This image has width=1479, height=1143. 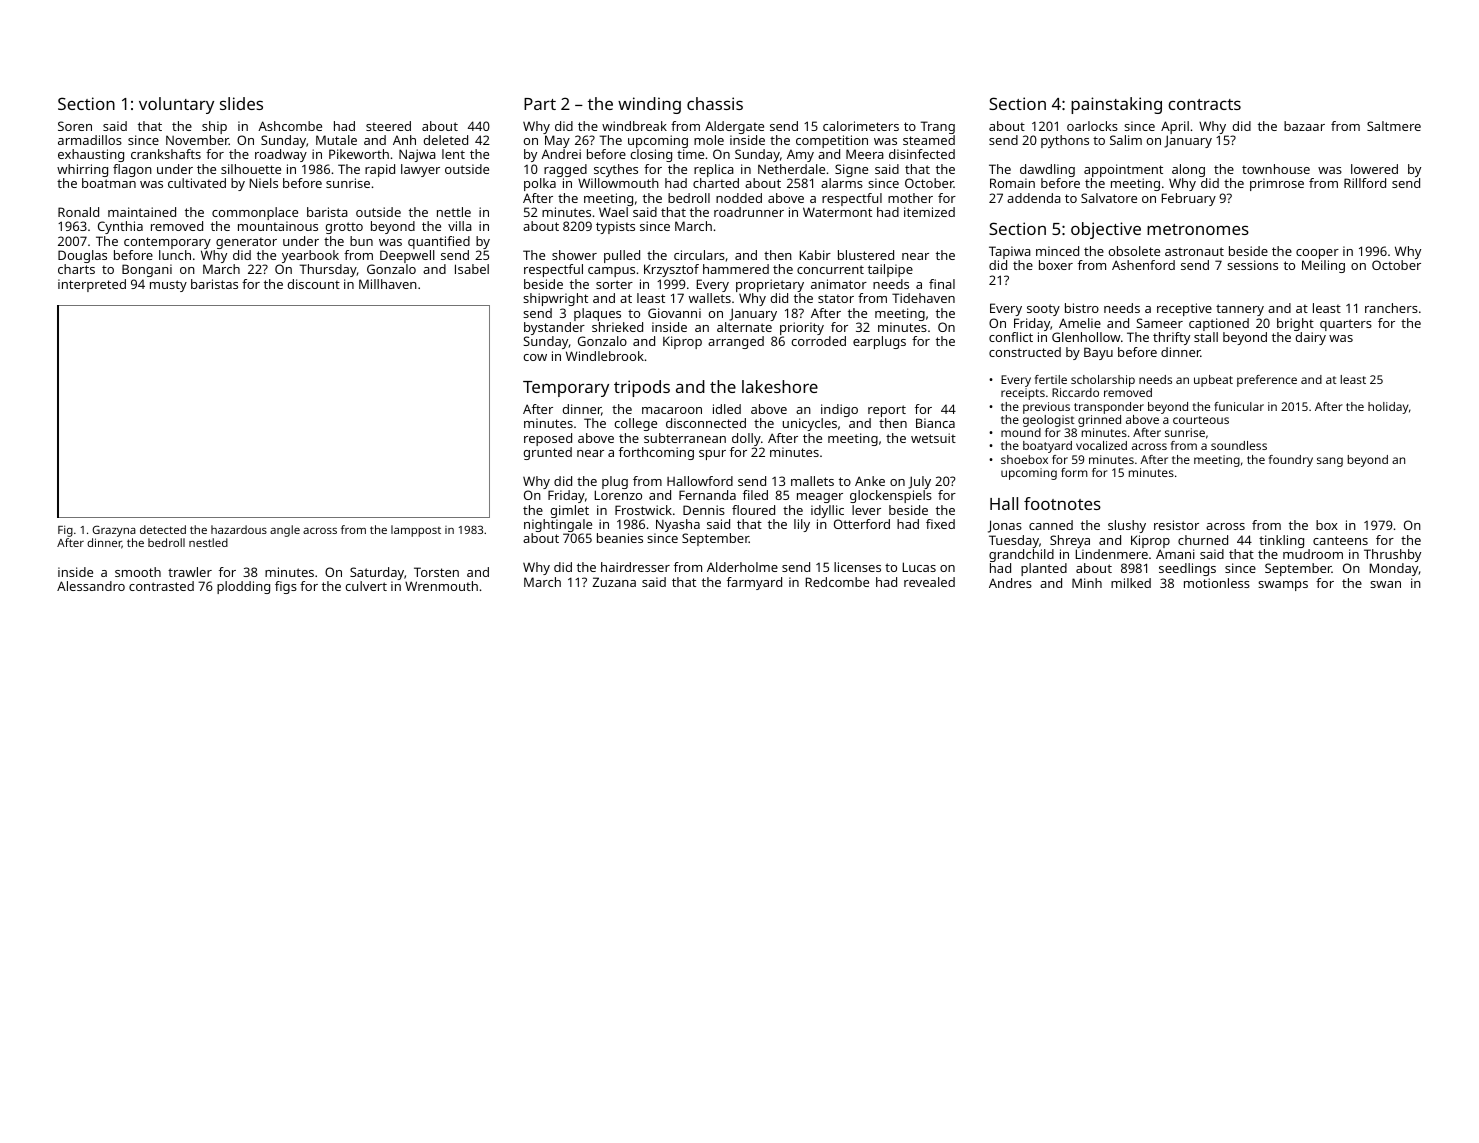 I want to click on lamppost, so click(x=416, y=531).
